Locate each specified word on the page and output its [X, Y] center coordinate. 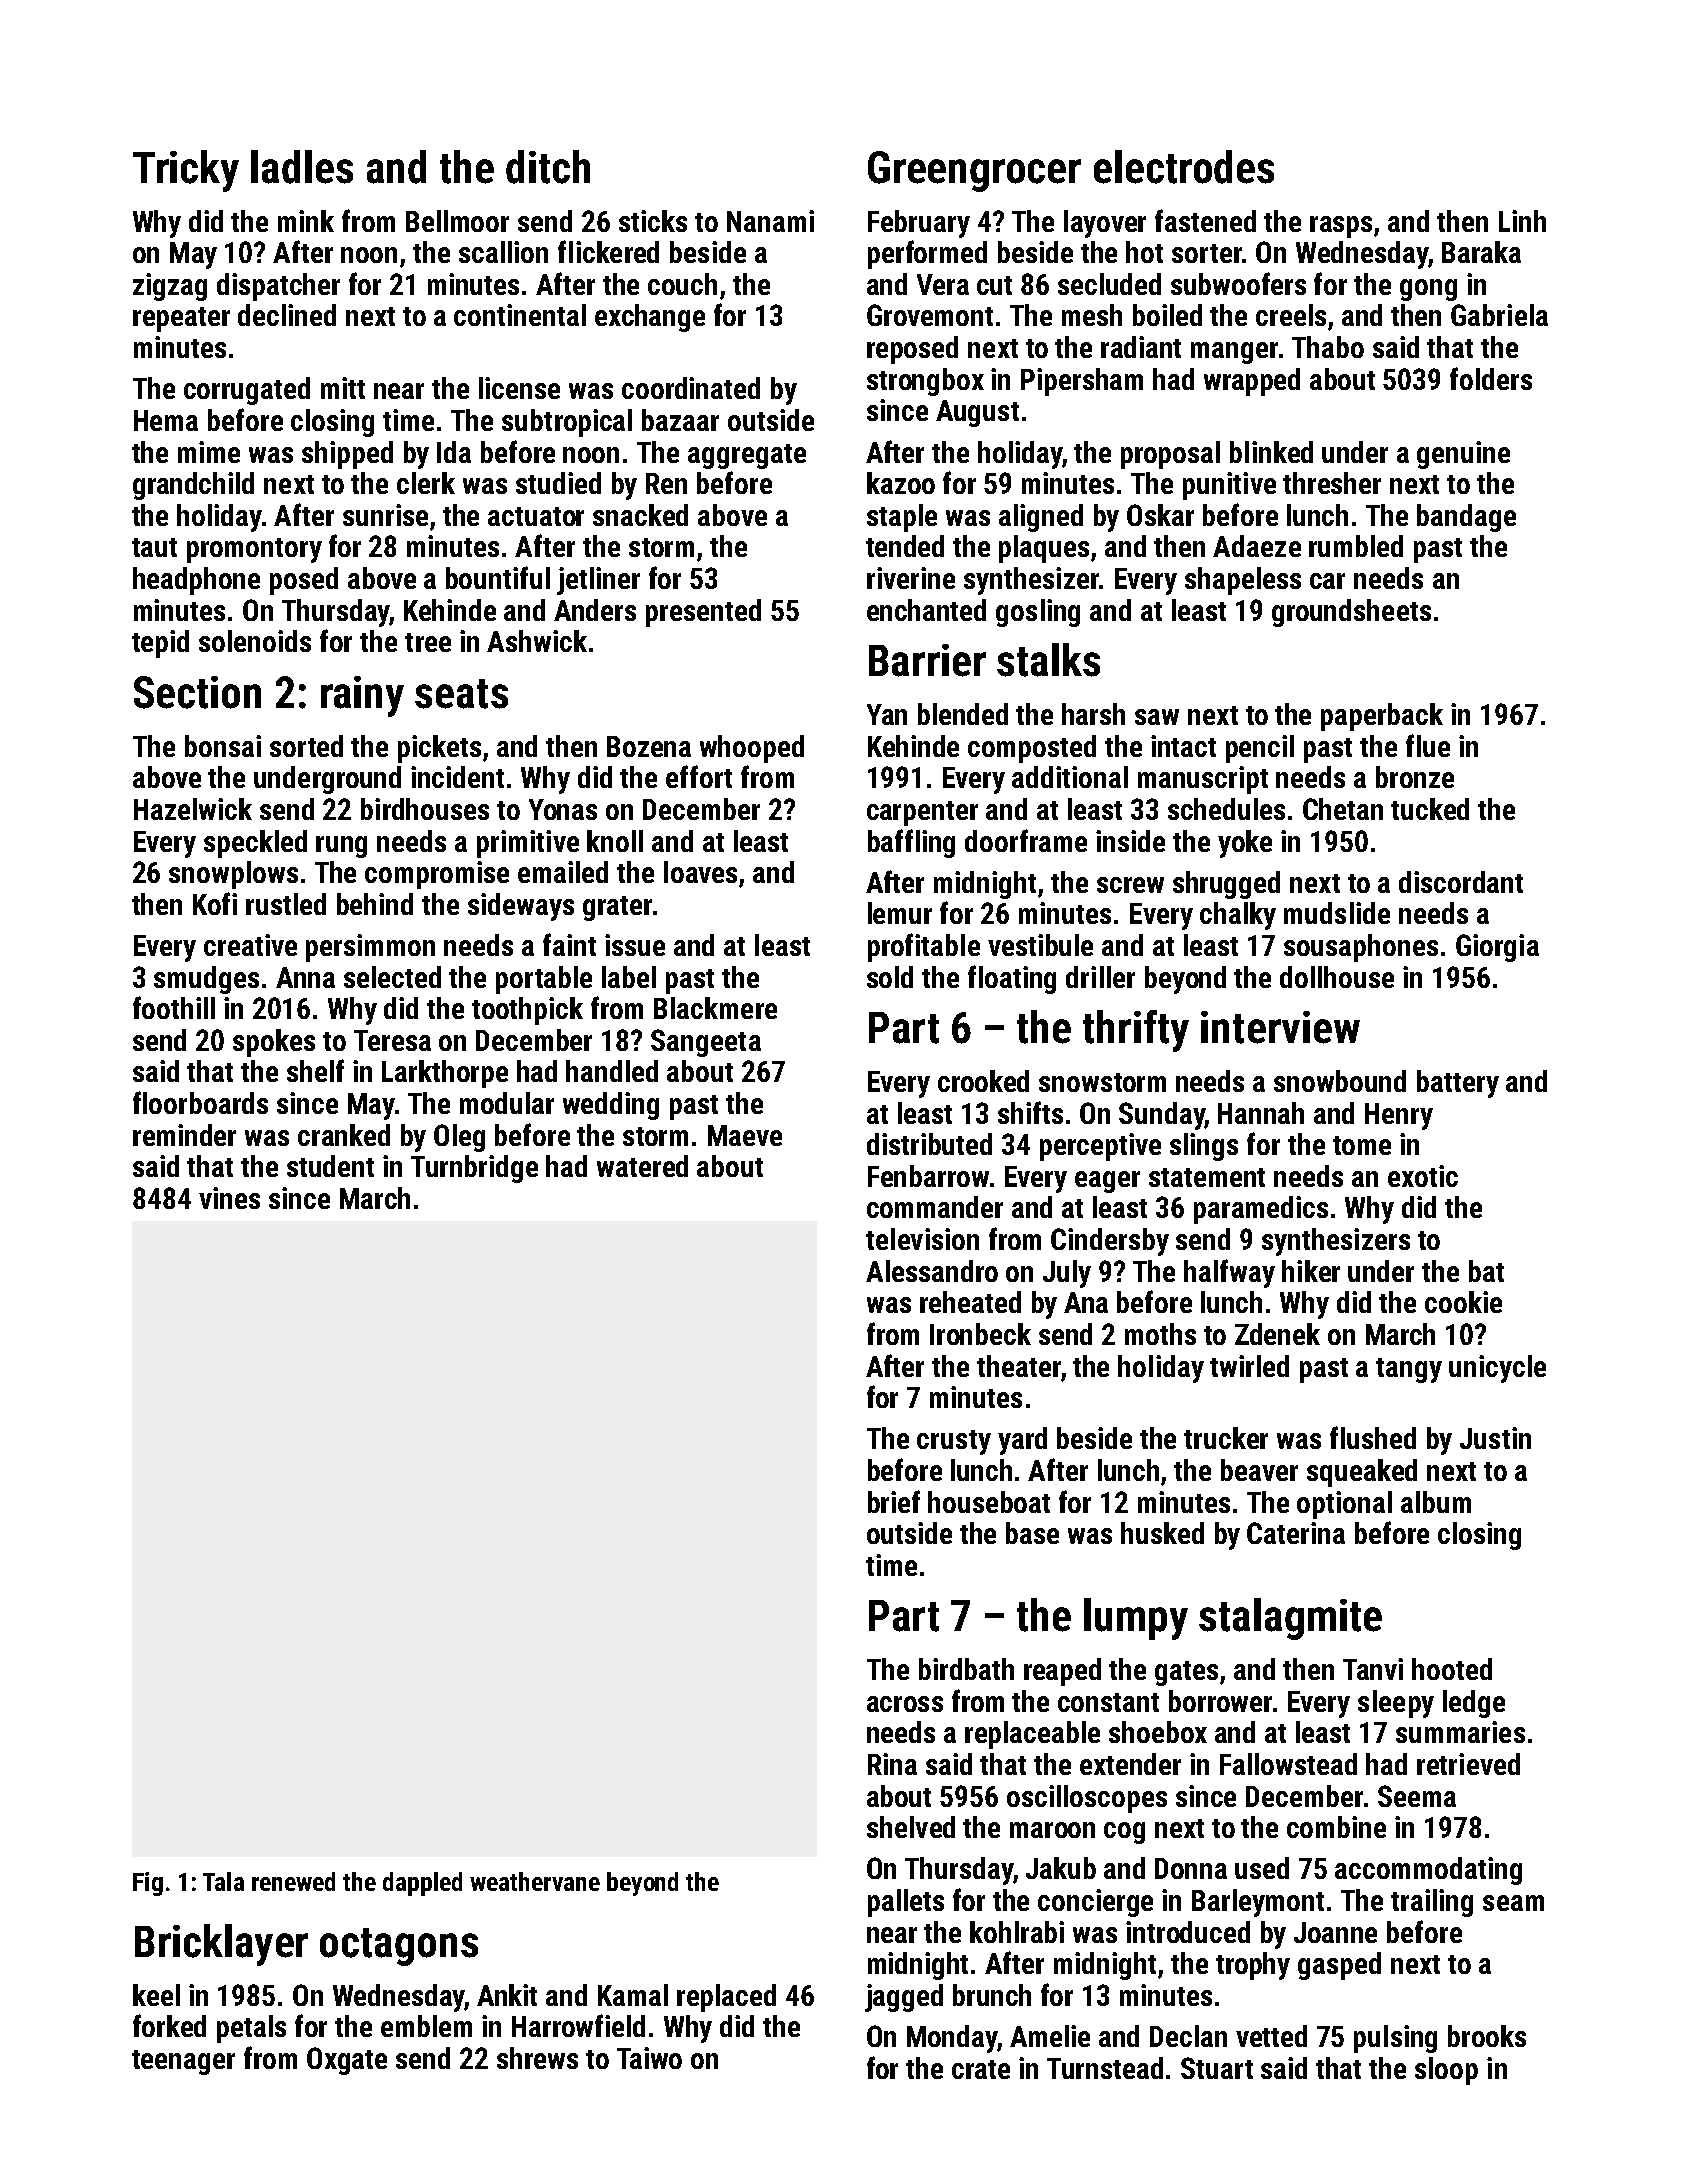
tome [1362, 1145]
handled [612, 1071]
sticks [653, 221]
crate [981, 2069]
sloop [1446, 2071]
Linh [1522, 221]
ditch [548, 167]
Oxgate [347, 2061]
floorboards [200, 1102]
